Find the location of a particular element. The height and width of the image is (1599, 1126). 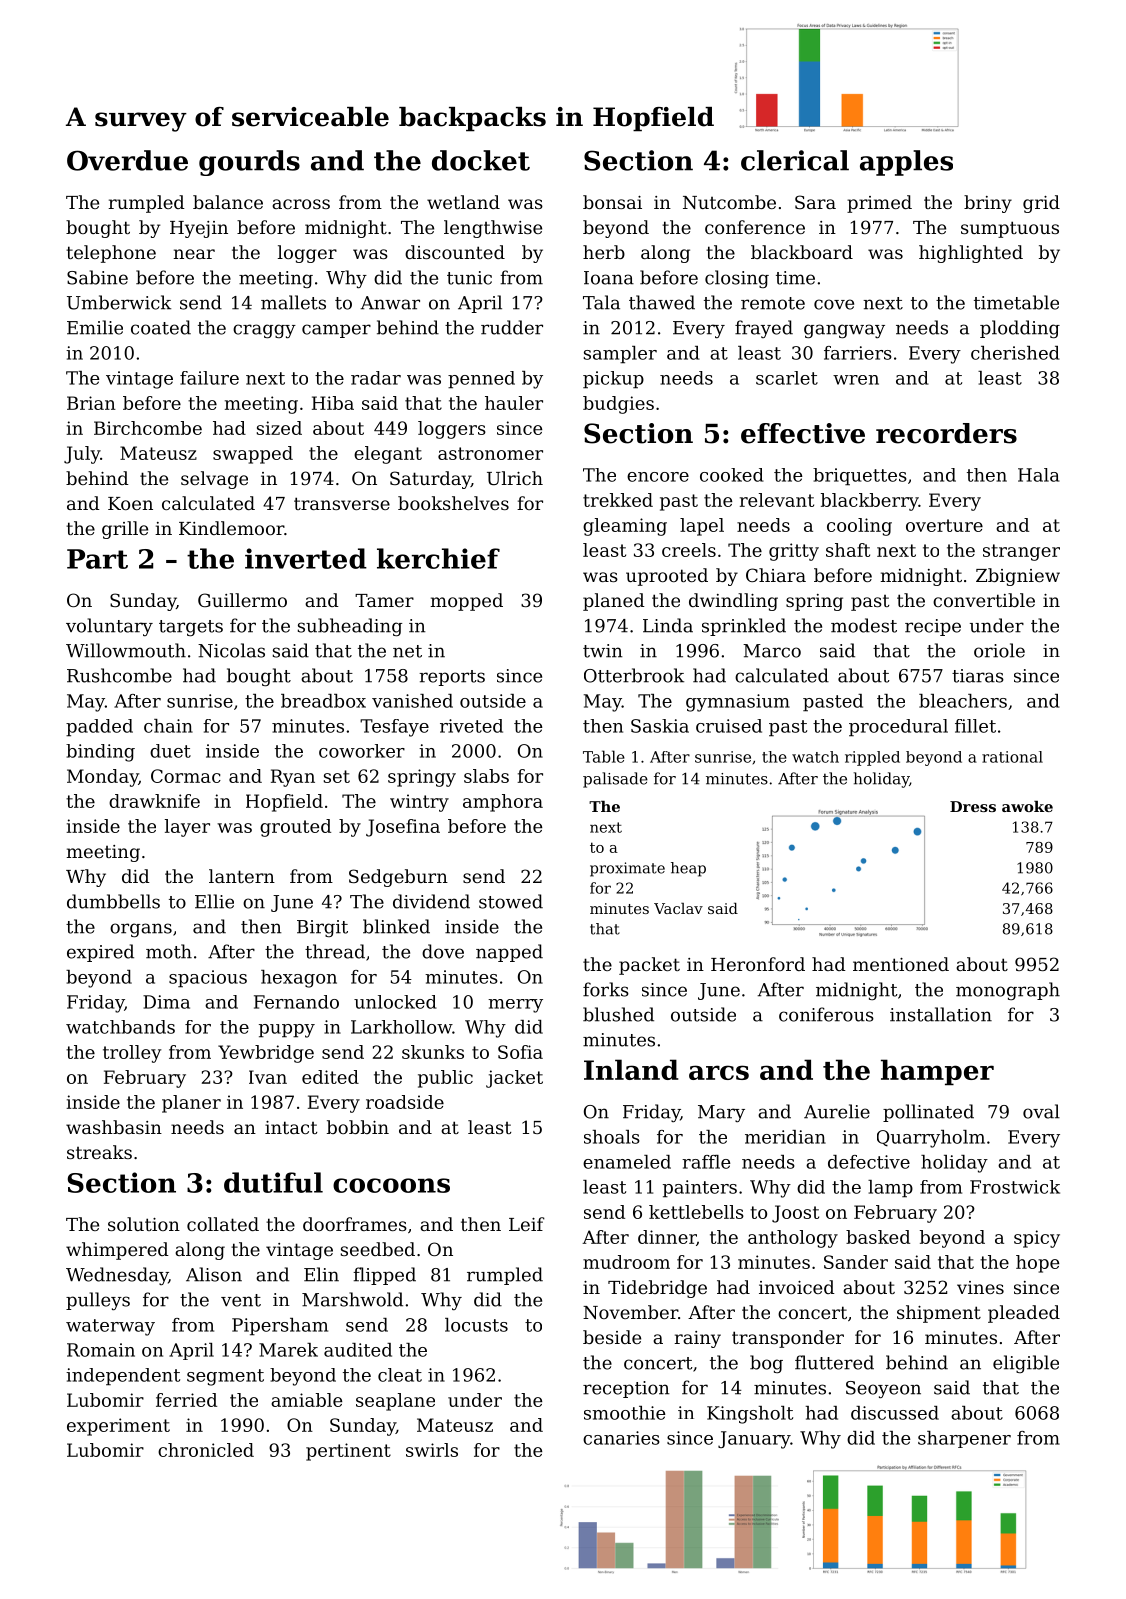

reception is located at coordinates (626, 1389).
